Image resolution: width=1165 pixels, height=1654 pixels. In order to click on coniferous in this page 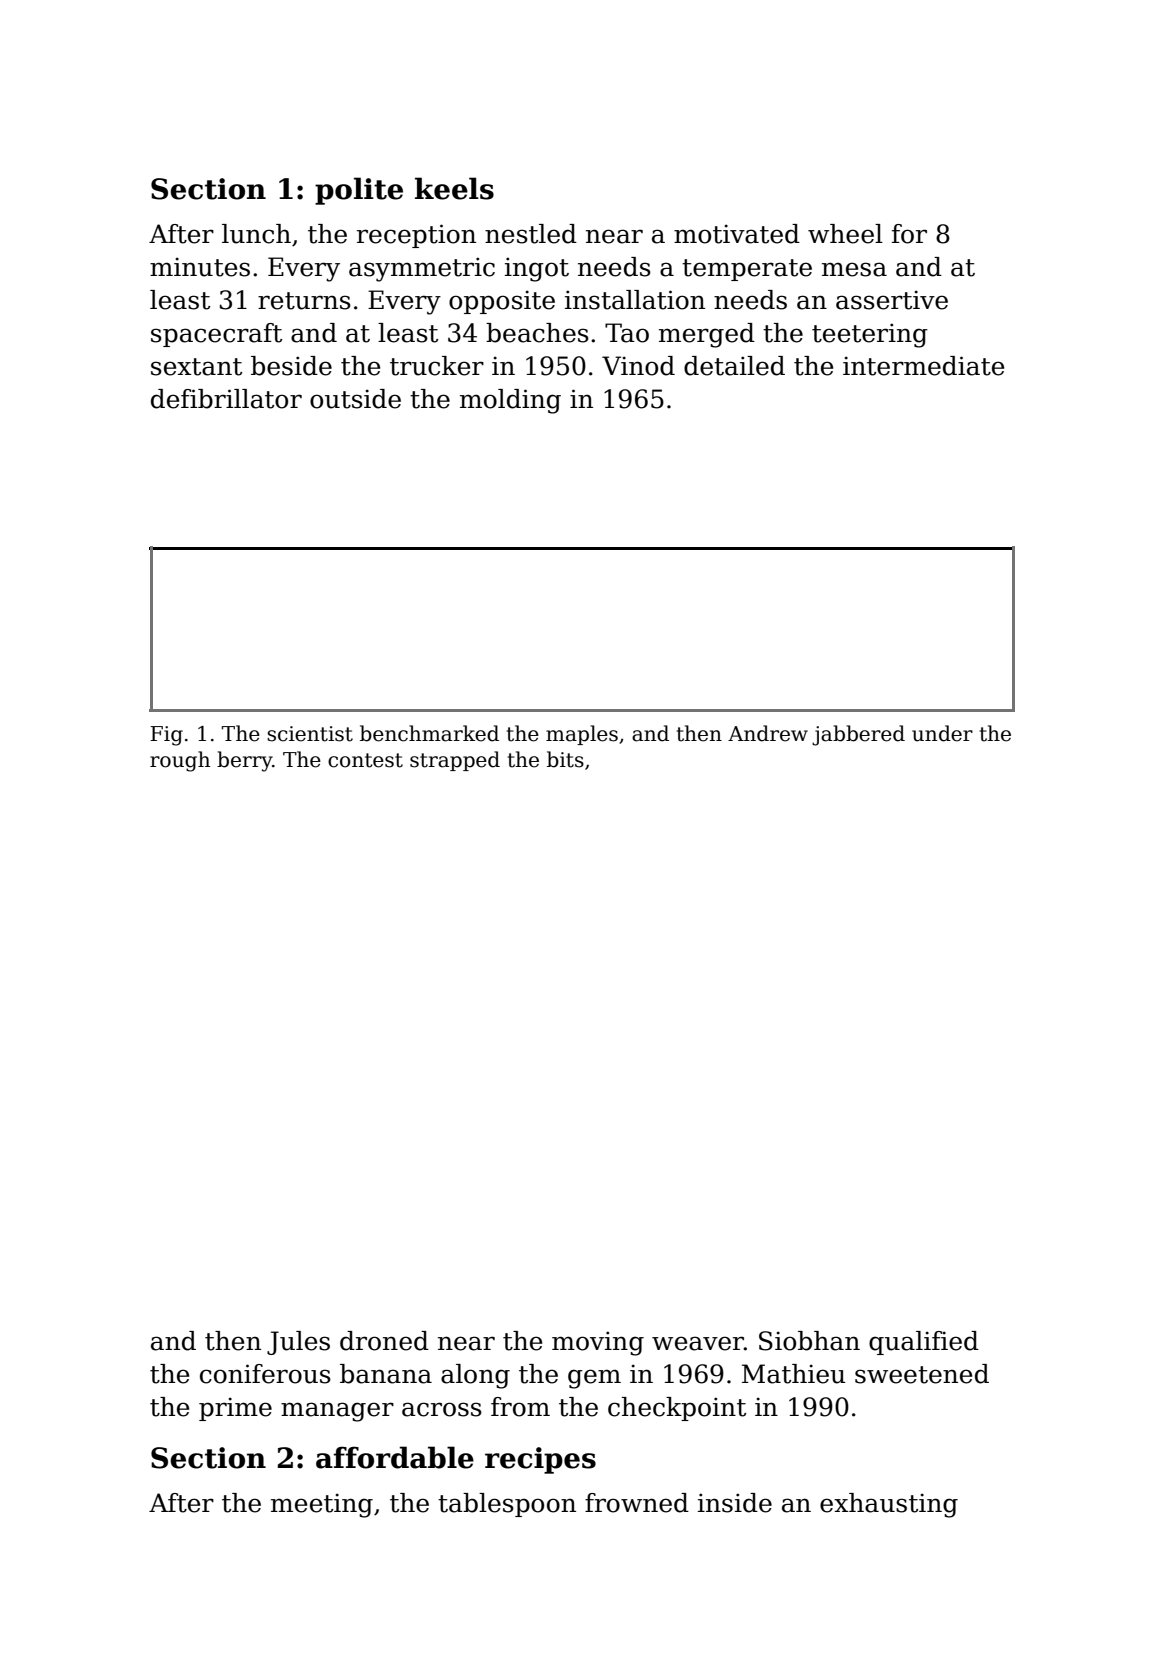, I will do `click(265, 1374)`.
